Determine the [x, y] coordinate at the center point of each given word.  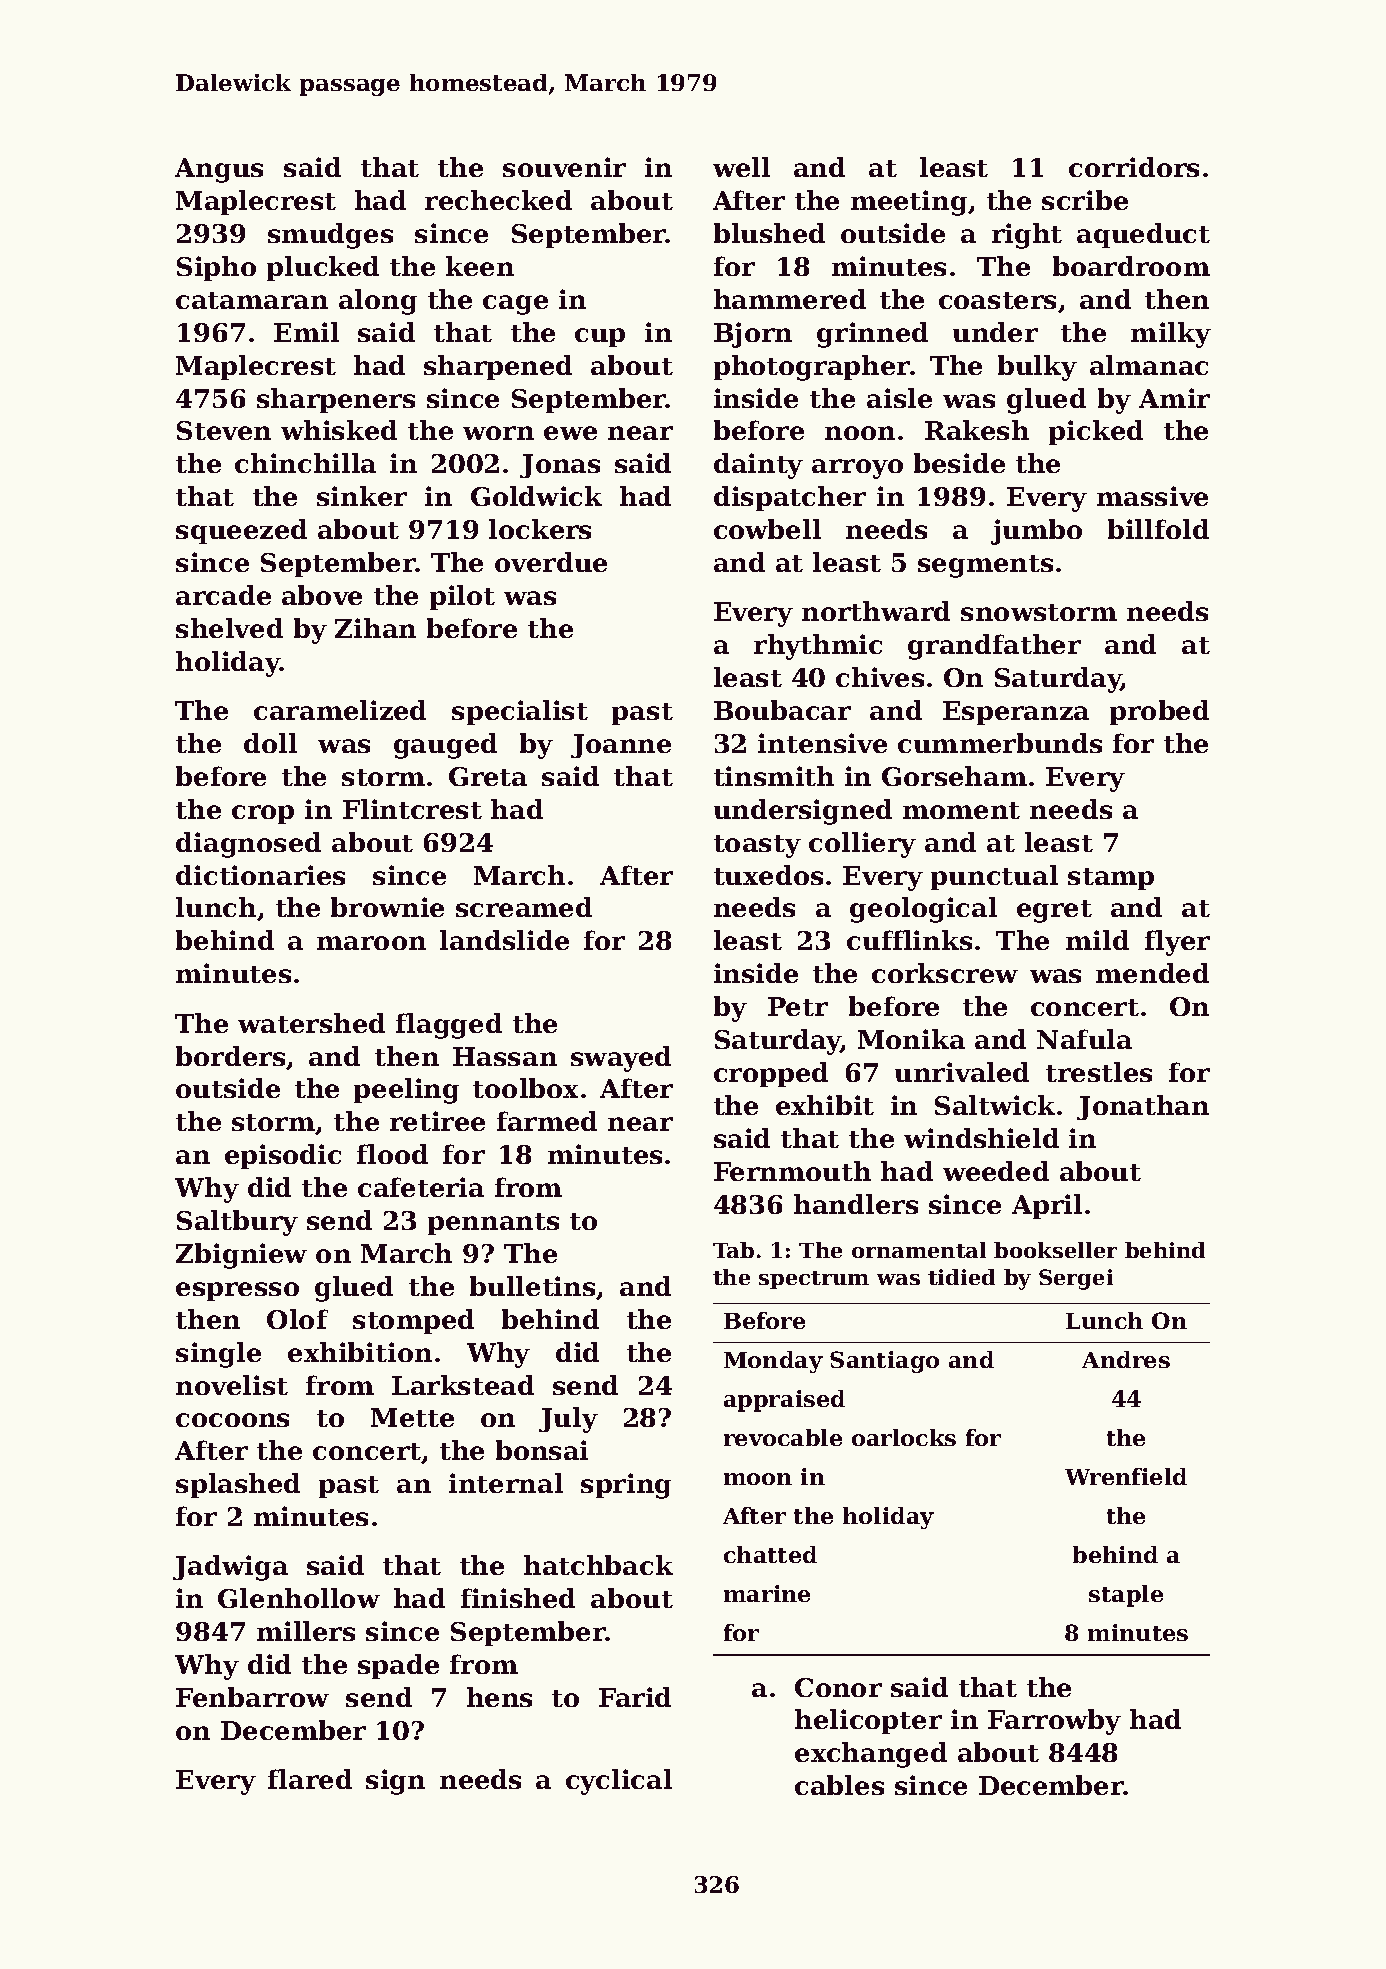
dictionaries [260, 875]
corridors [1134, 167]
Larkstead [463, 1385]
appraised [784, 1401]
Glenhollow [299, 1598]
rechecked [498, 200]
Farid [635, 1697]
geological [923, 910]
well [741, 167]
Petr [798, 1006]
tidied [961, 1277]
